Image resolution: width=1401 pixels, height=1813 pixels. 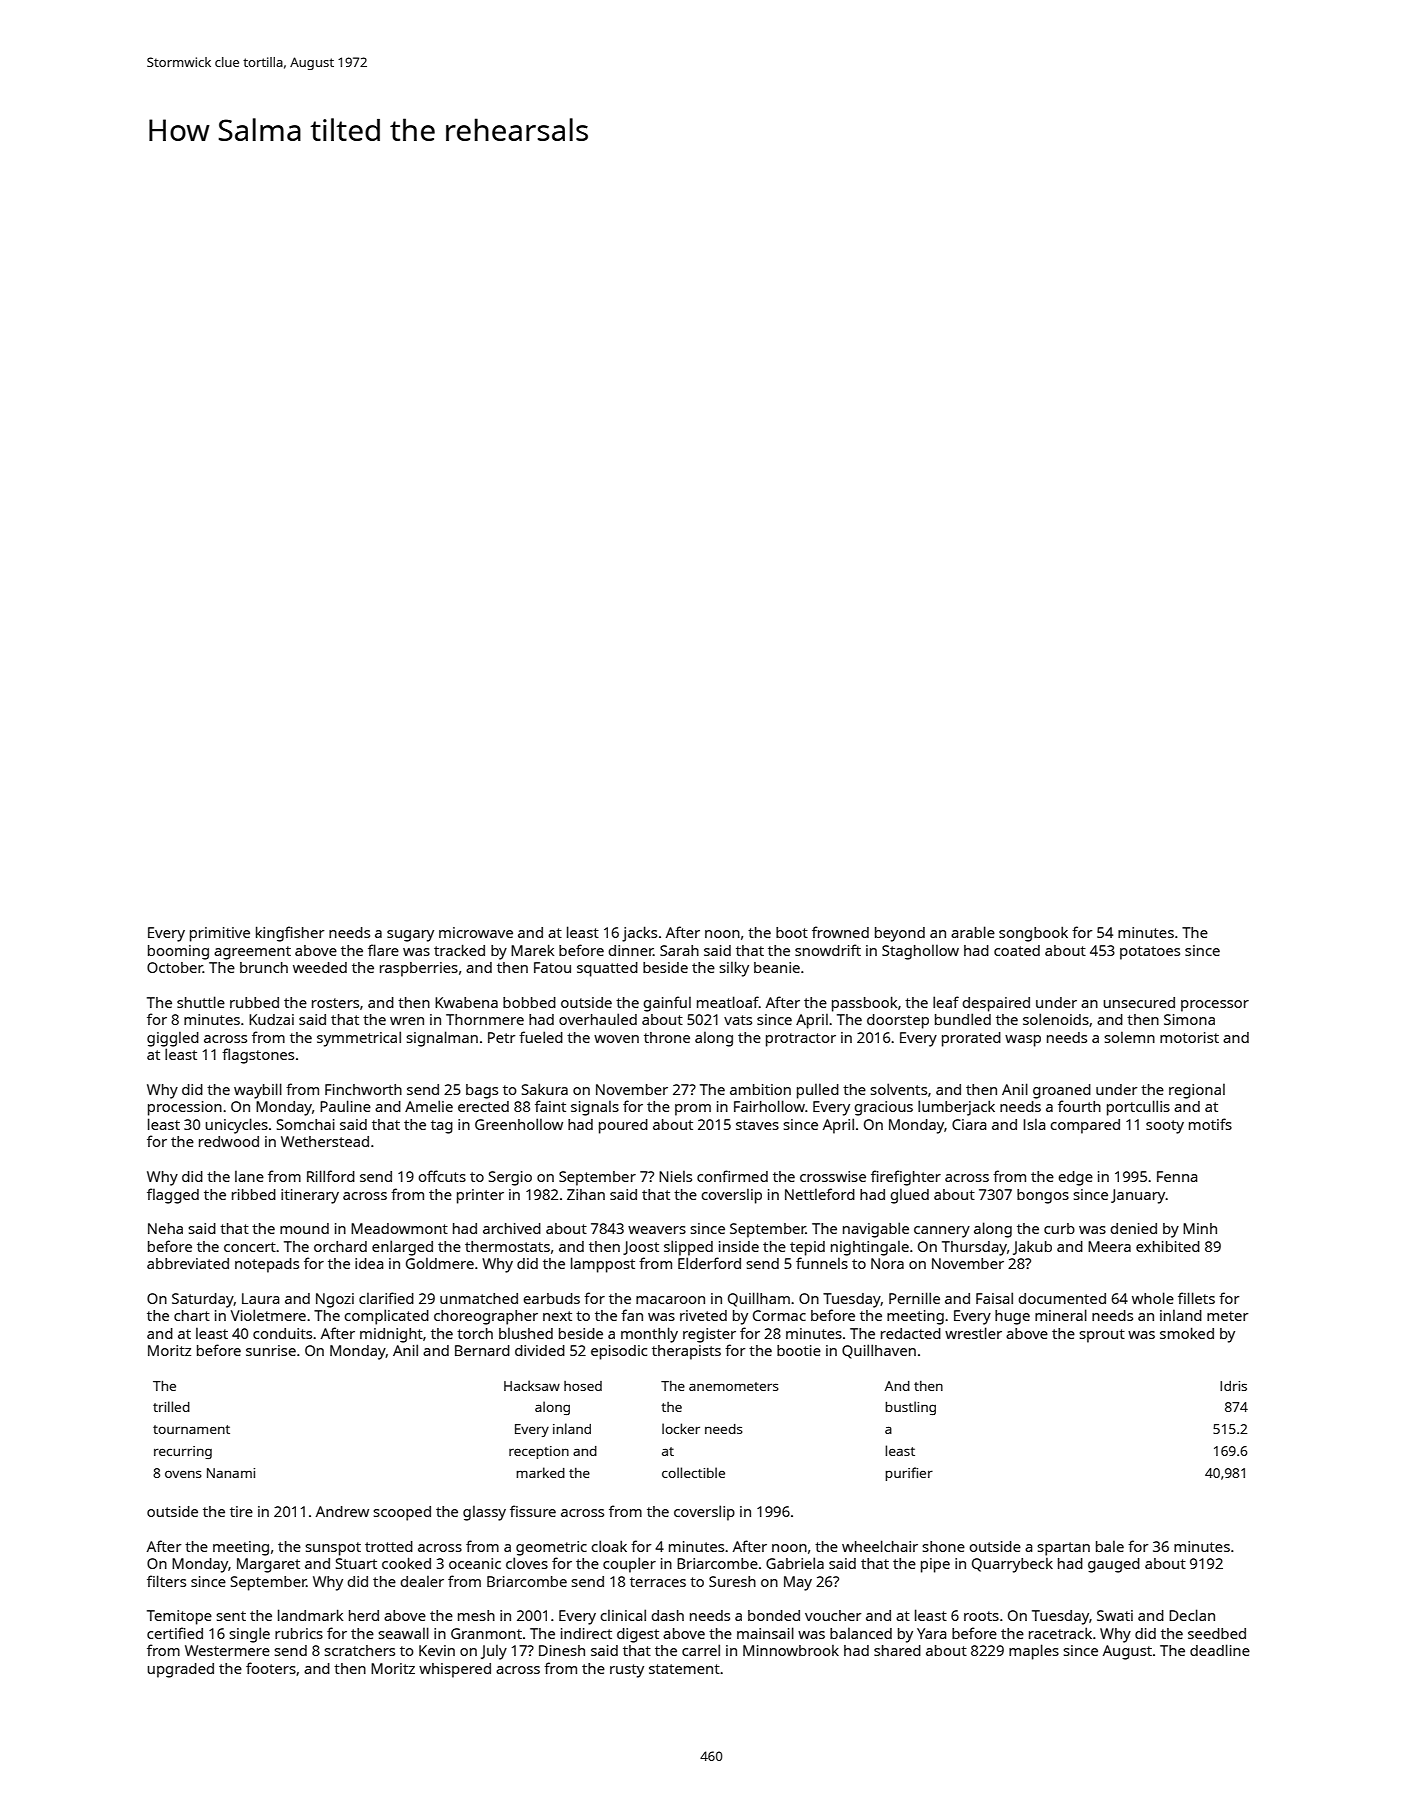 What do you see at coordinates (1056, 1019) in the screenshot?
I see `solenoids` at bounding box center [1056, 1019].
